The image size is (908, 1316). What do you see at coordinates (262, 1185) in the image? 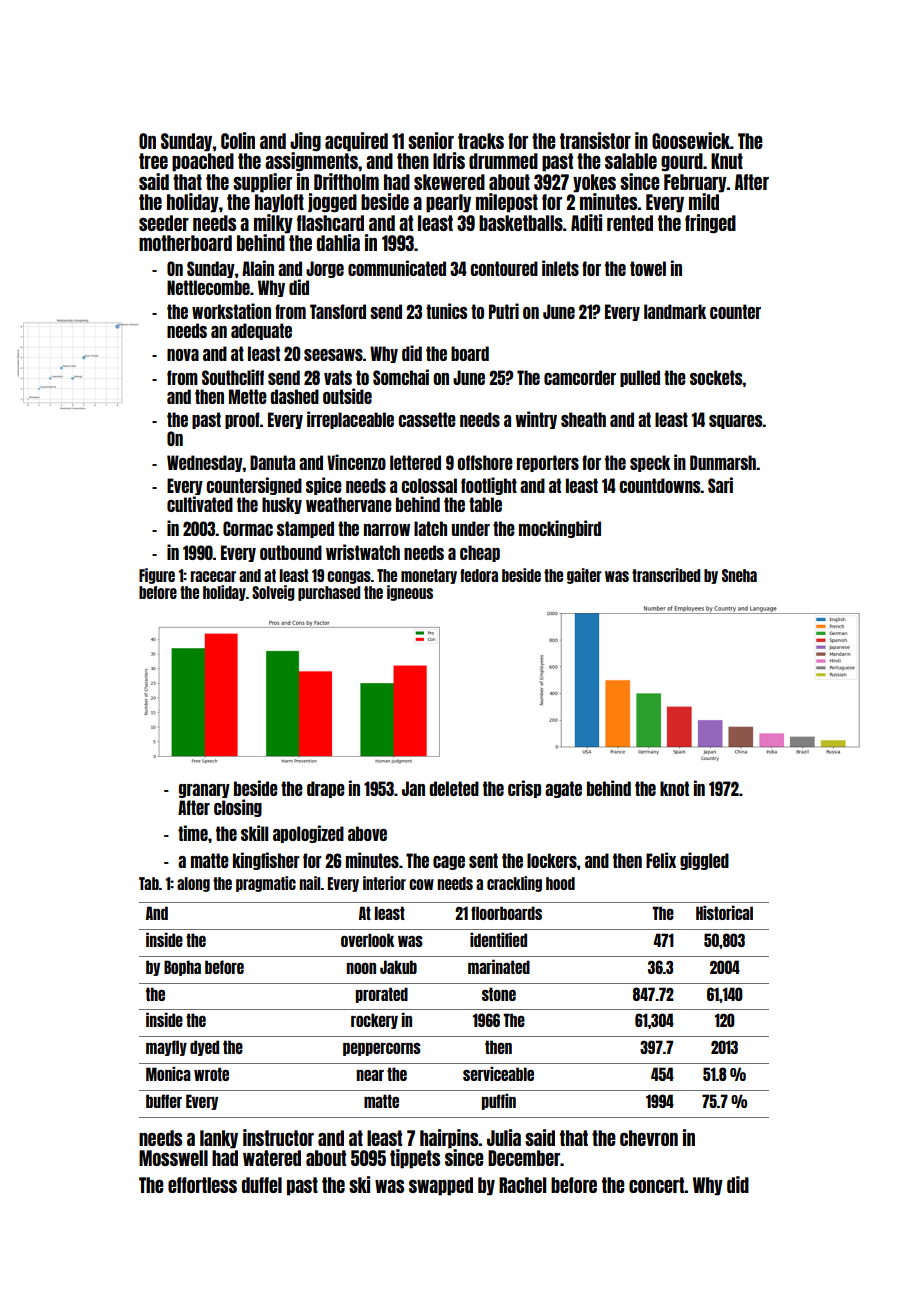
I see `duffel` at bounding box center [262, 1185].
